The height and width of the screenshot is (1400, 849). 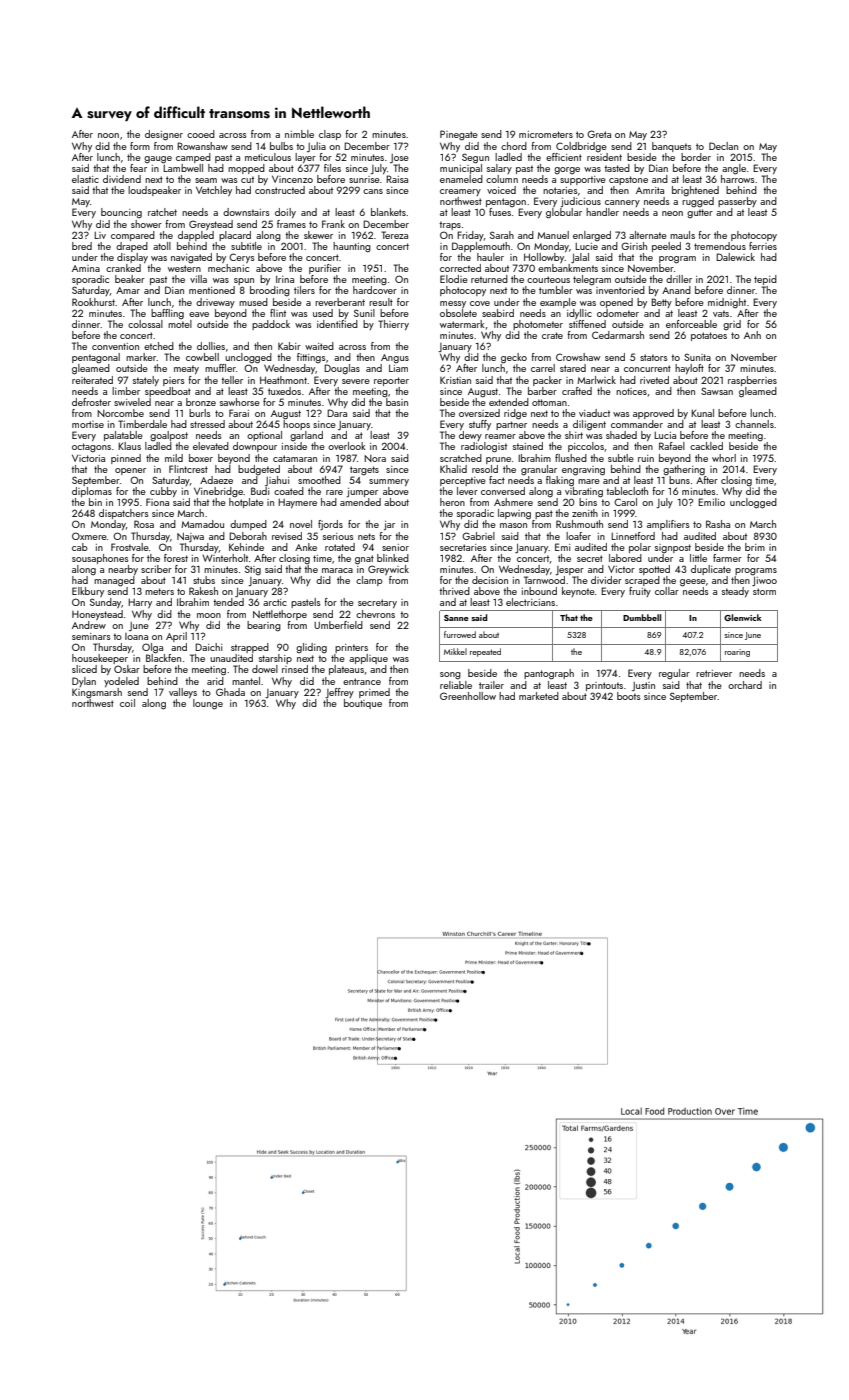 What do you see at coordinates (375, 614) in the screenshot?
I see `chevrons` at bounding box center [375, 614].
